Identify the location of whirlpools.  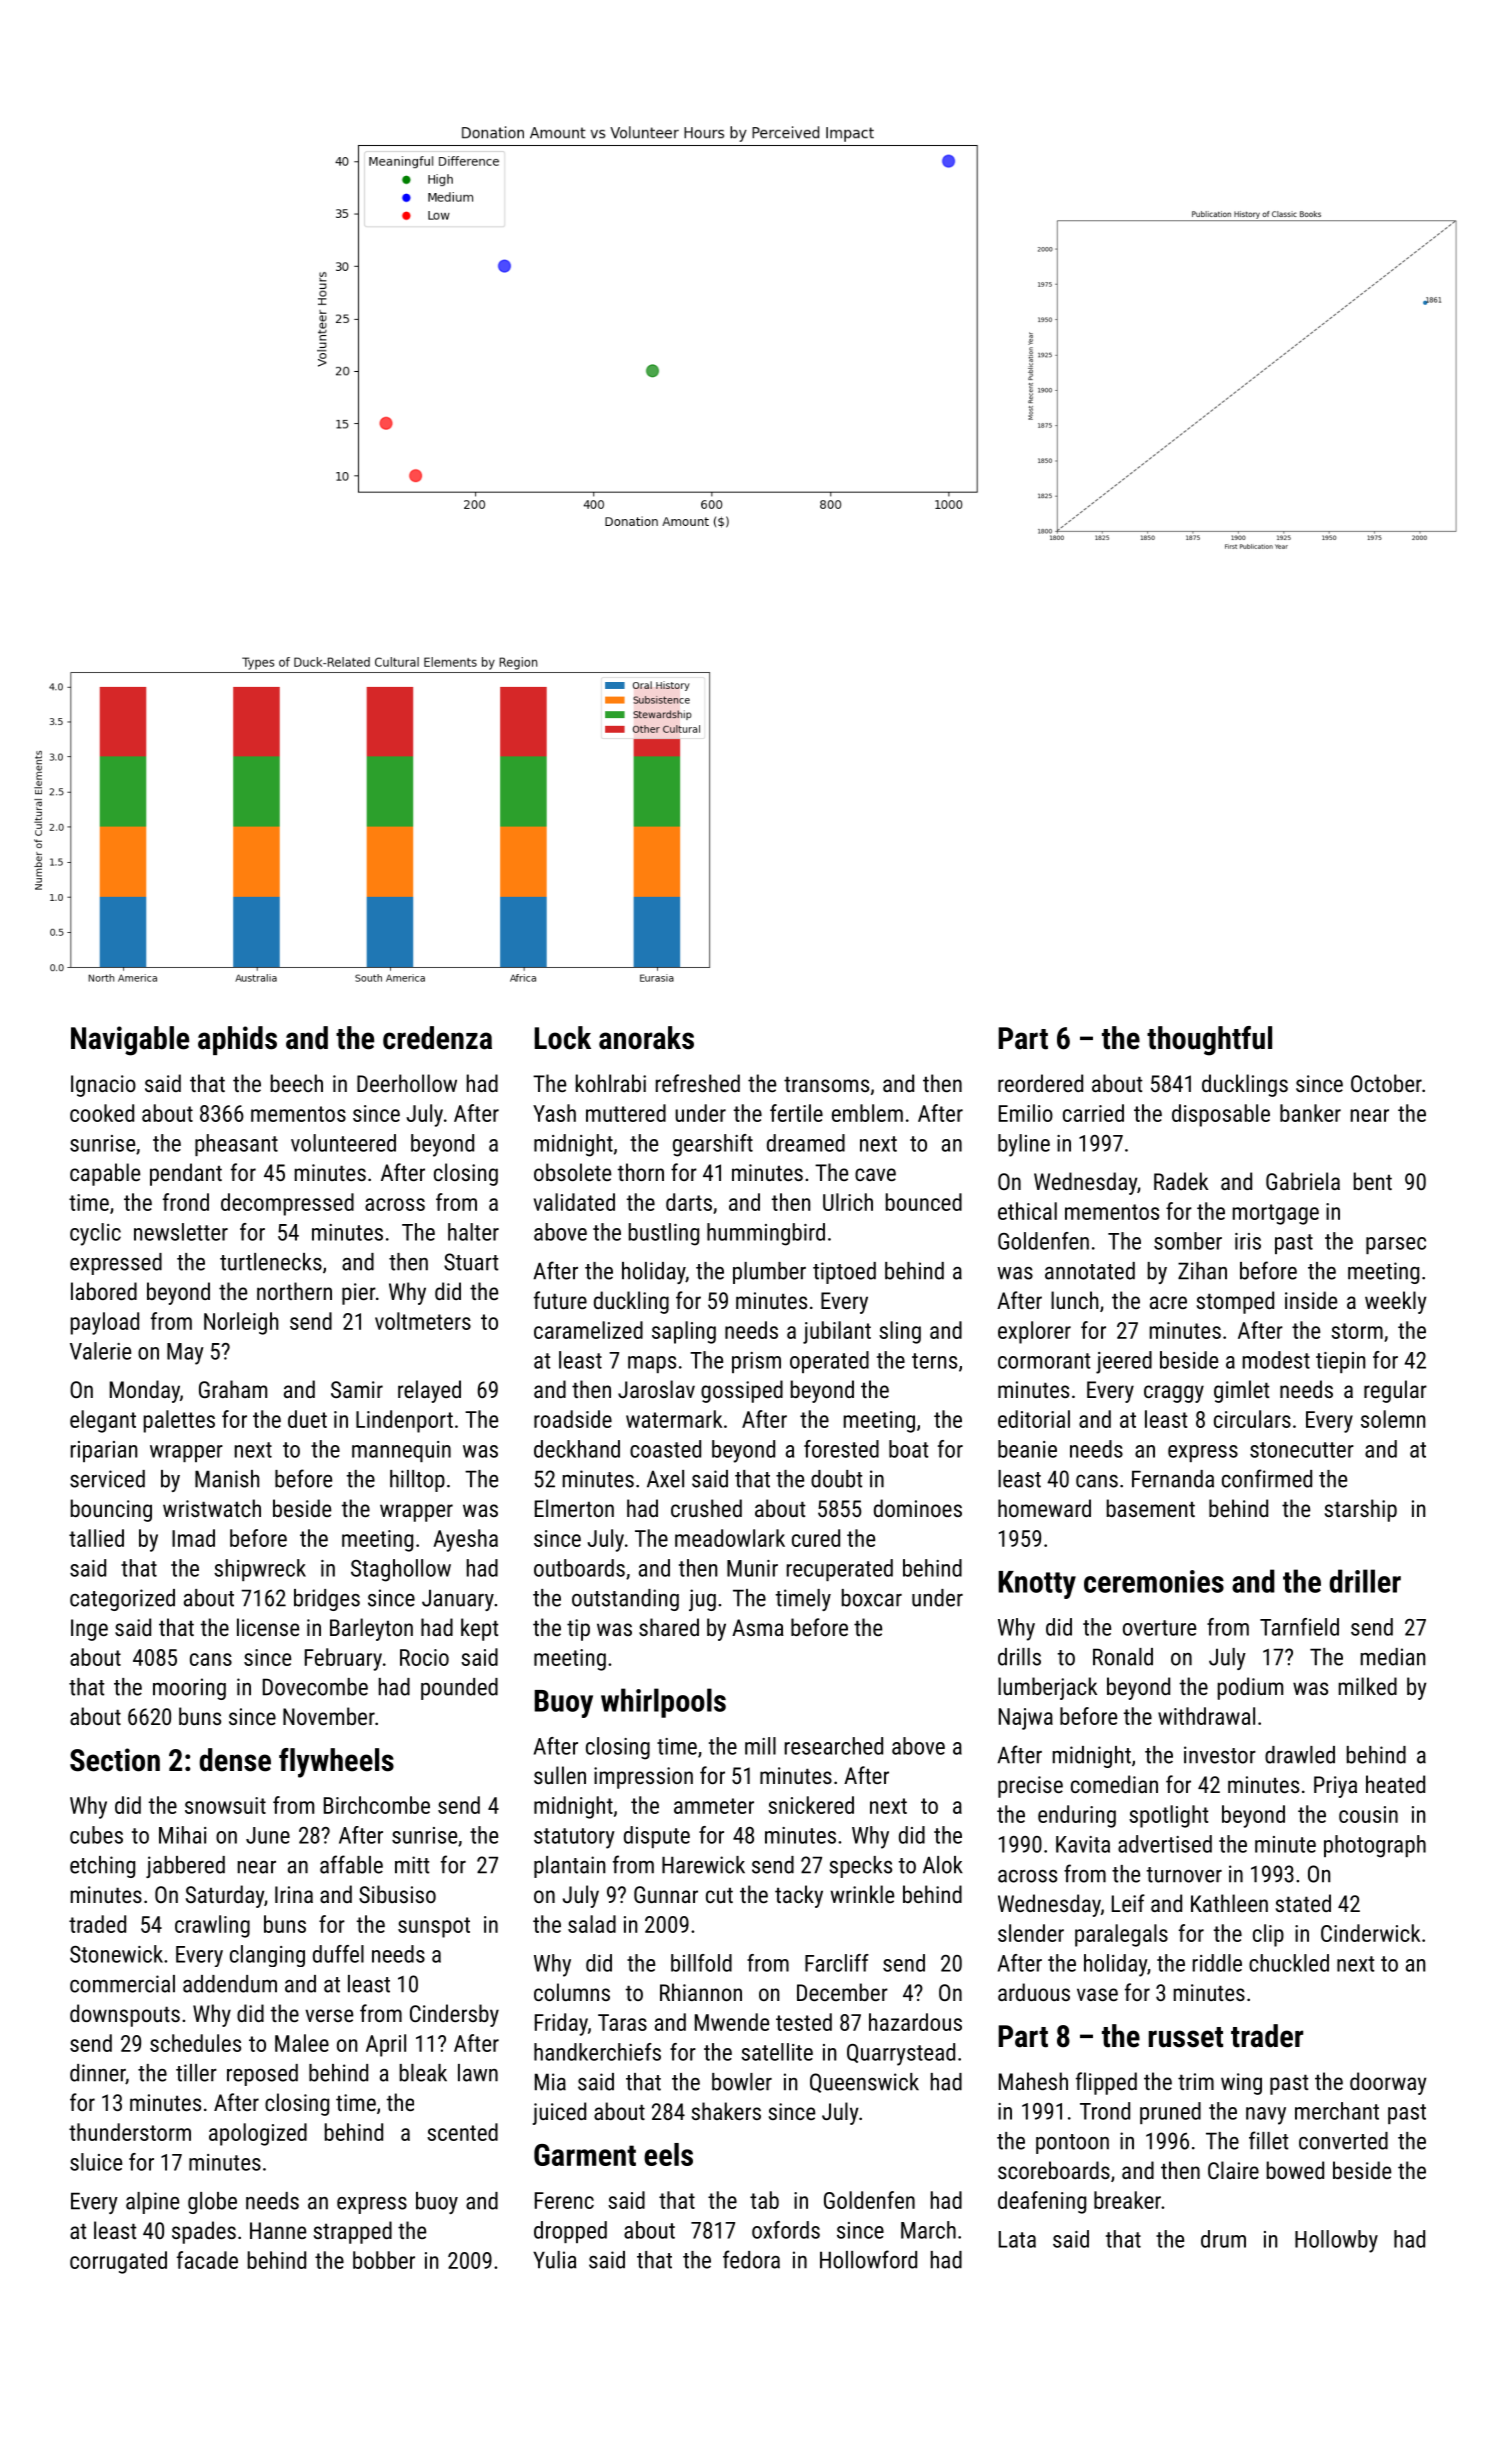
(663, 1703).
